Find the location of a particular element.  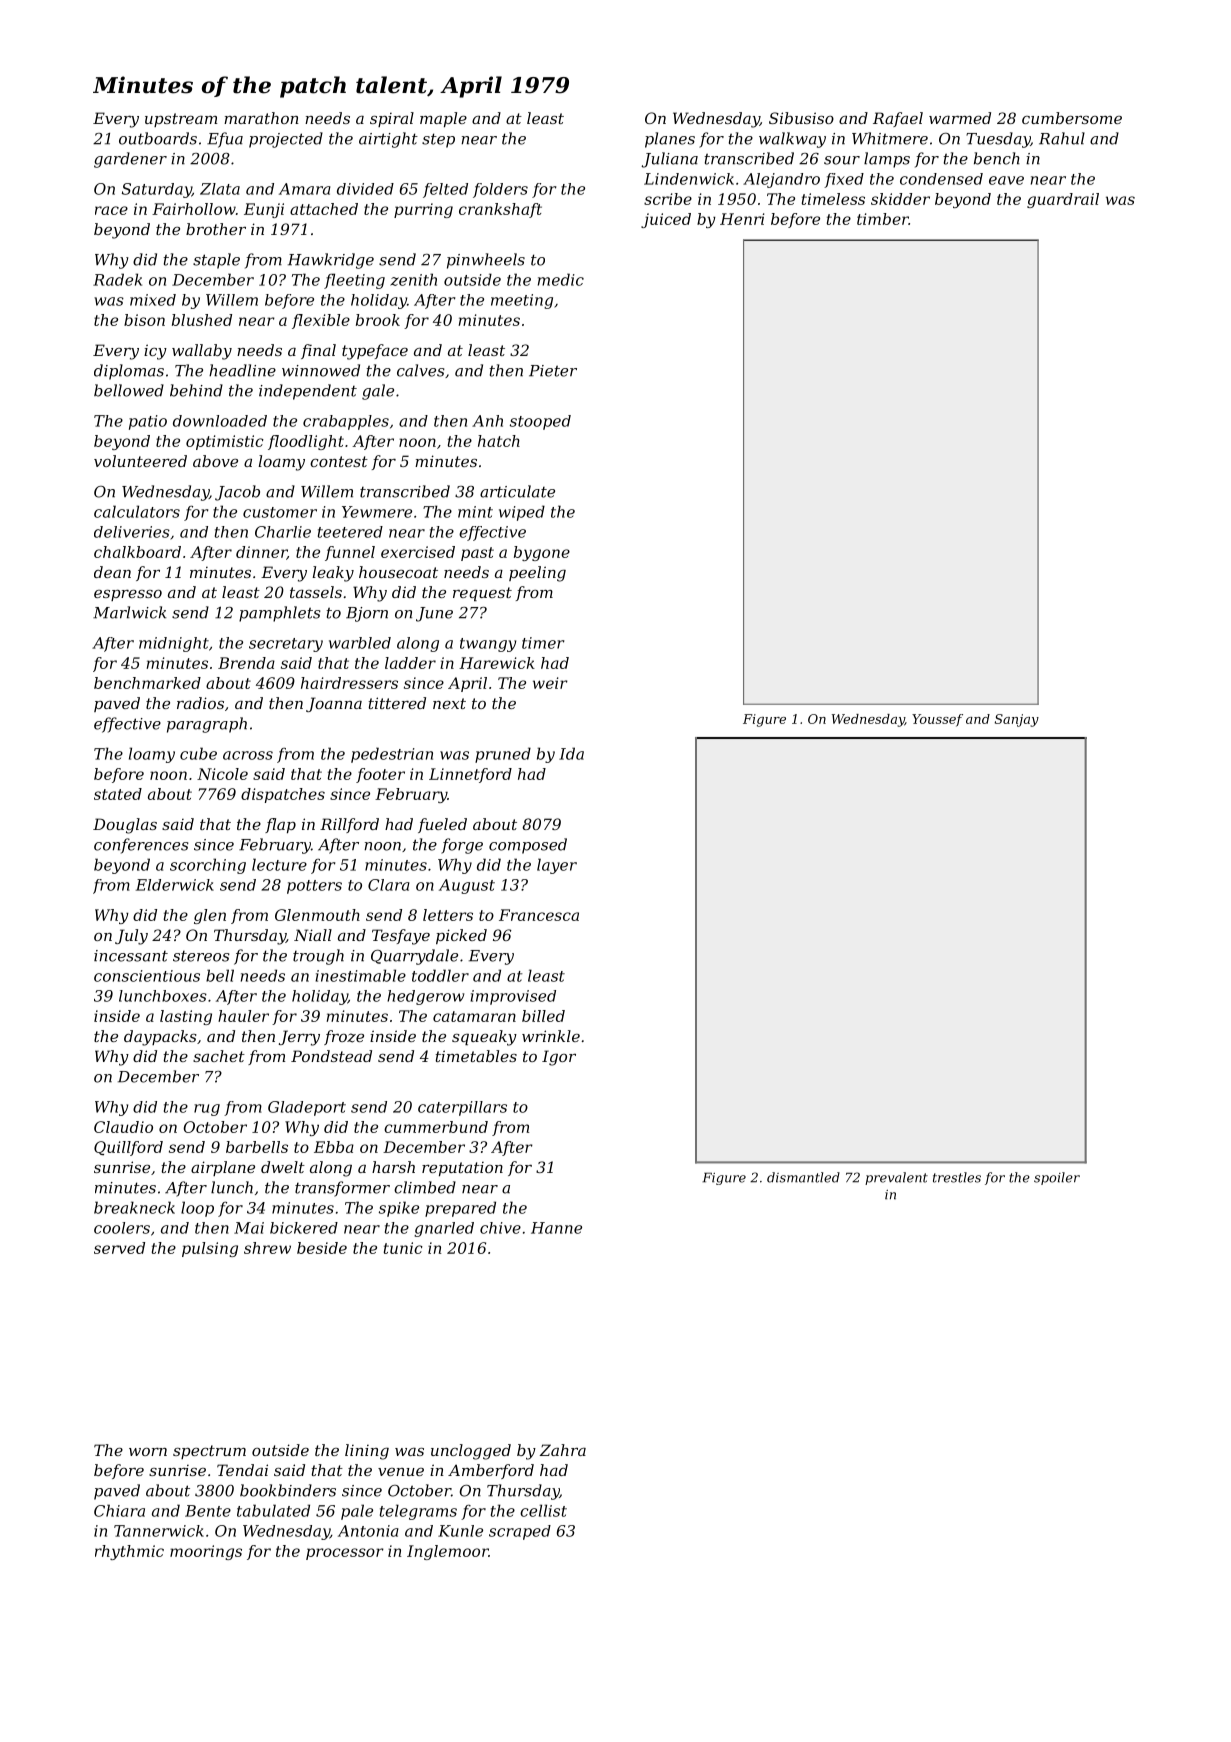

lining is located at coordinates (367, 1452).
